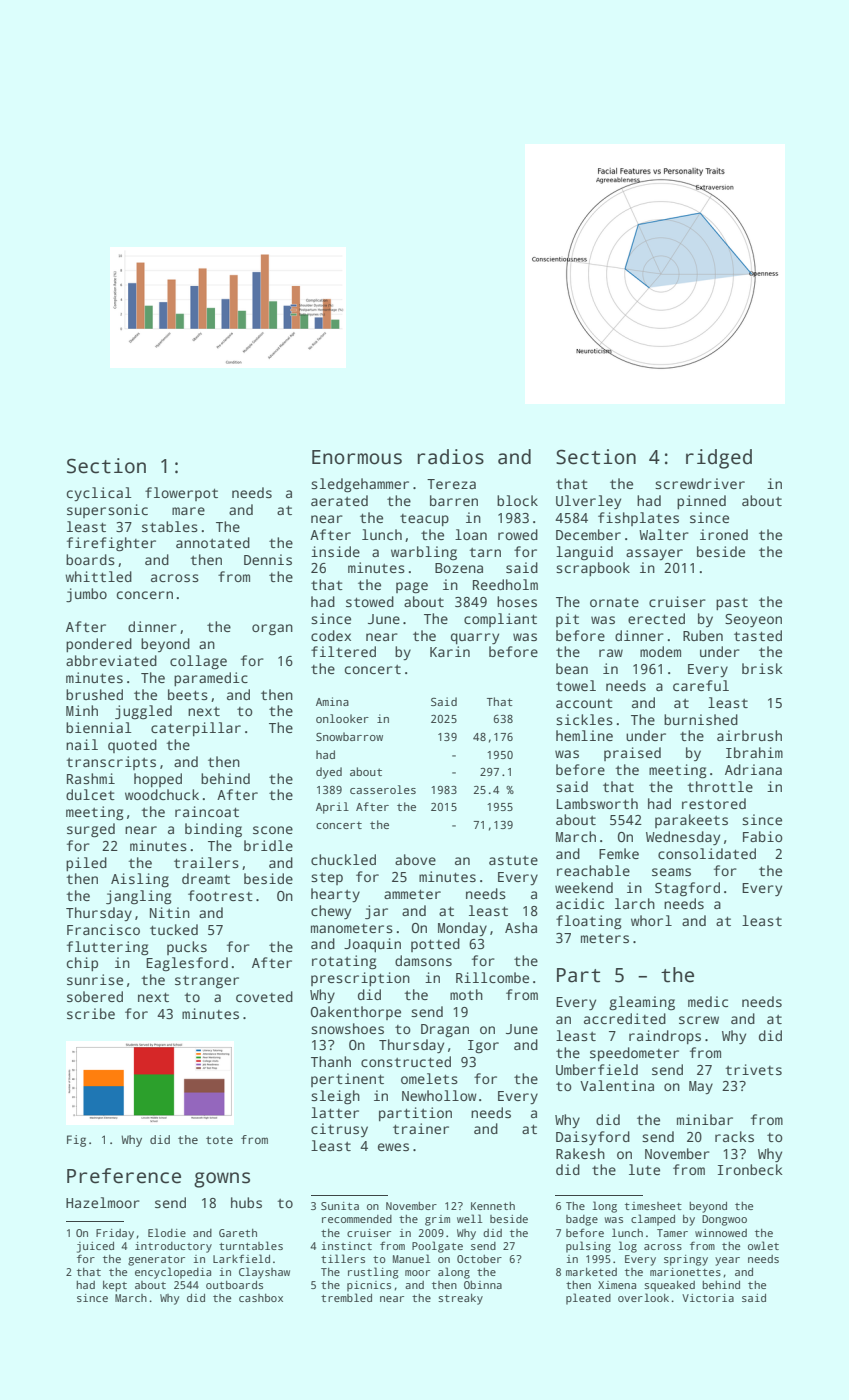 The image size is (849, 1400). I want to click on overlook, so click(643, 1297).
